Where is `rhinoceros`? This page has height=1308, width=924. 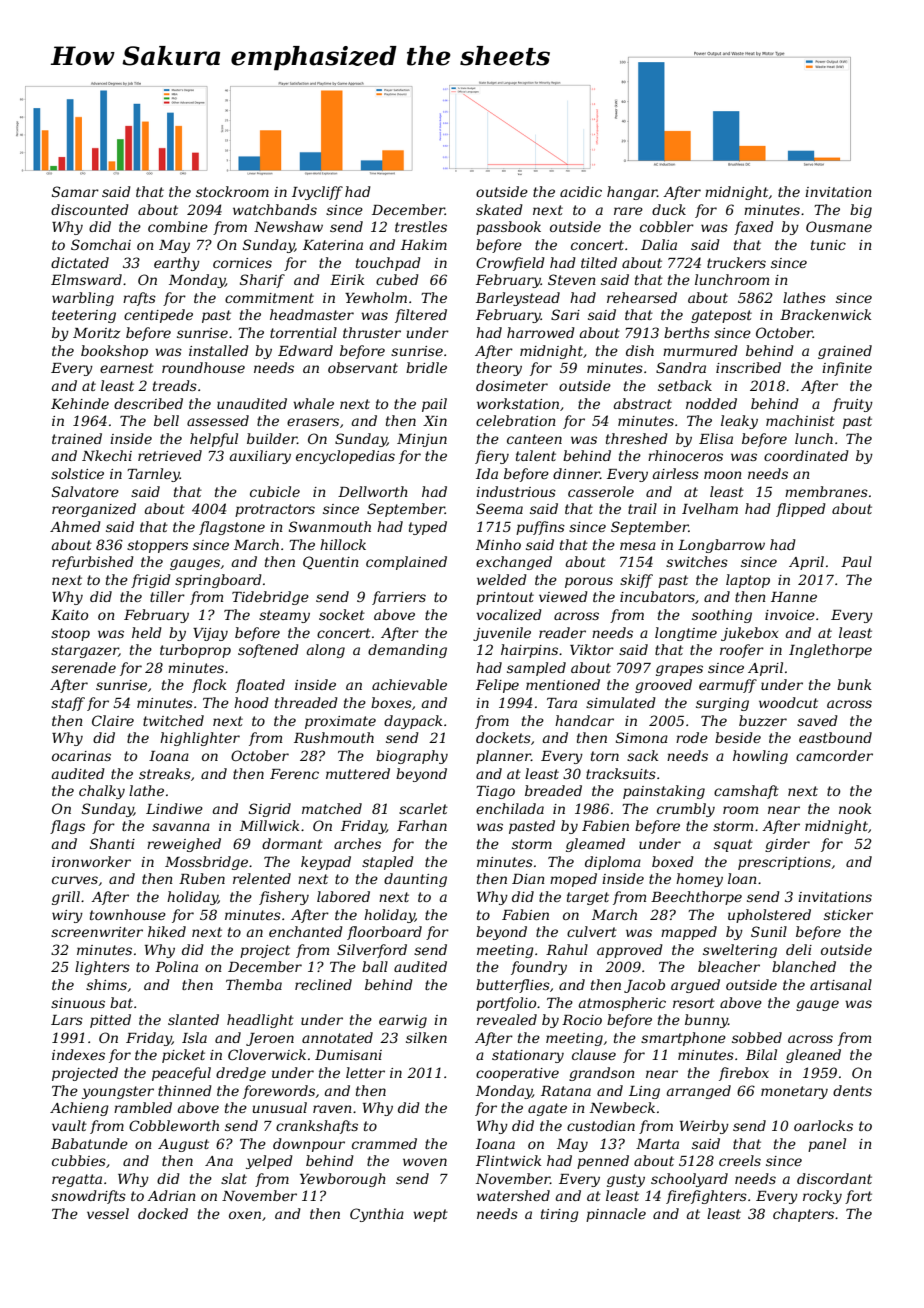 rhinoceros is located at coordinates (685, 455).
